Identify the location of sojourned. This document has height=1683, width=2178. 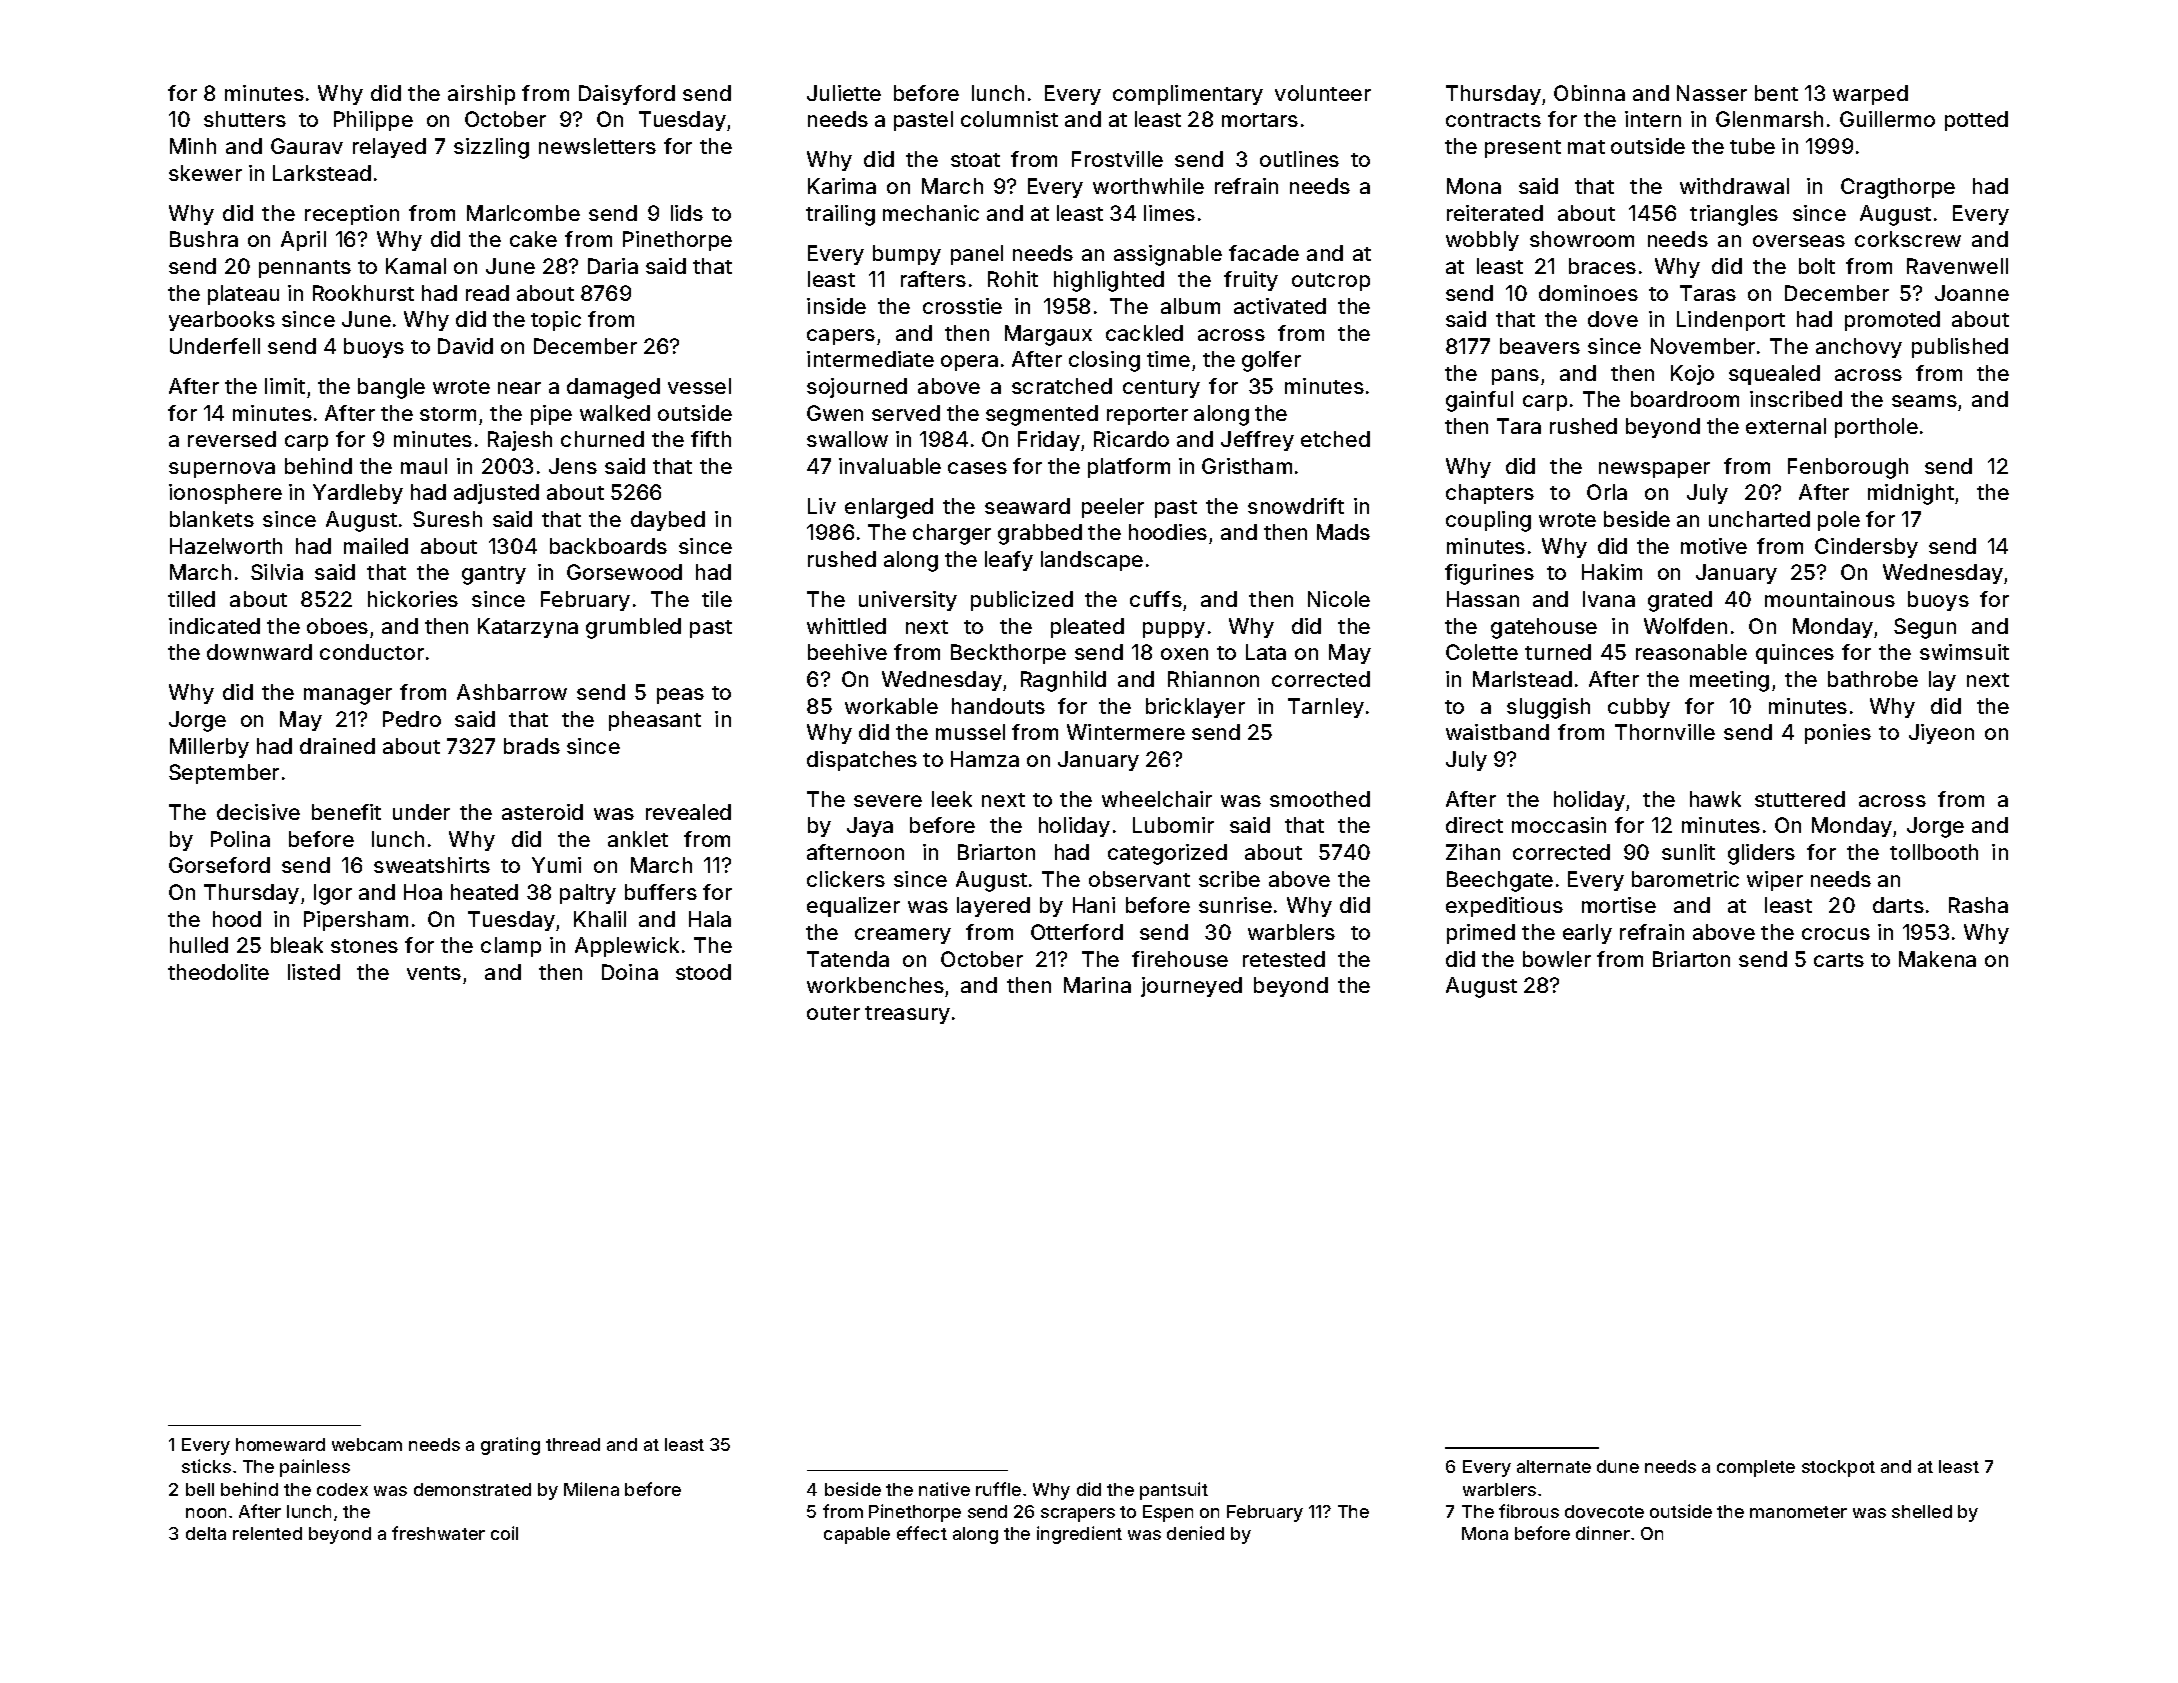
(857, 388).
